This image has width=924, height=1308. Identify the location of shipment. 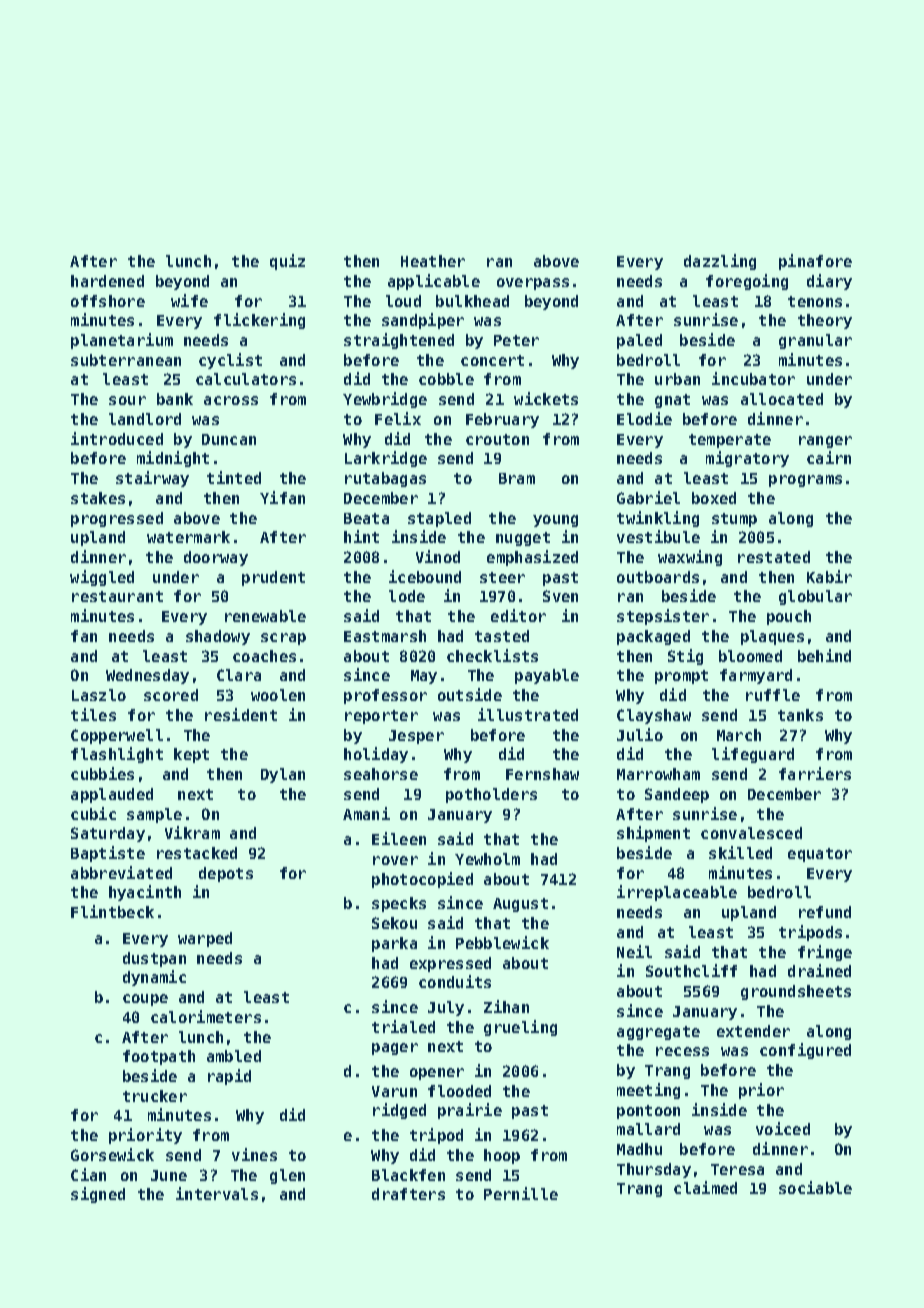
(653, 834).
